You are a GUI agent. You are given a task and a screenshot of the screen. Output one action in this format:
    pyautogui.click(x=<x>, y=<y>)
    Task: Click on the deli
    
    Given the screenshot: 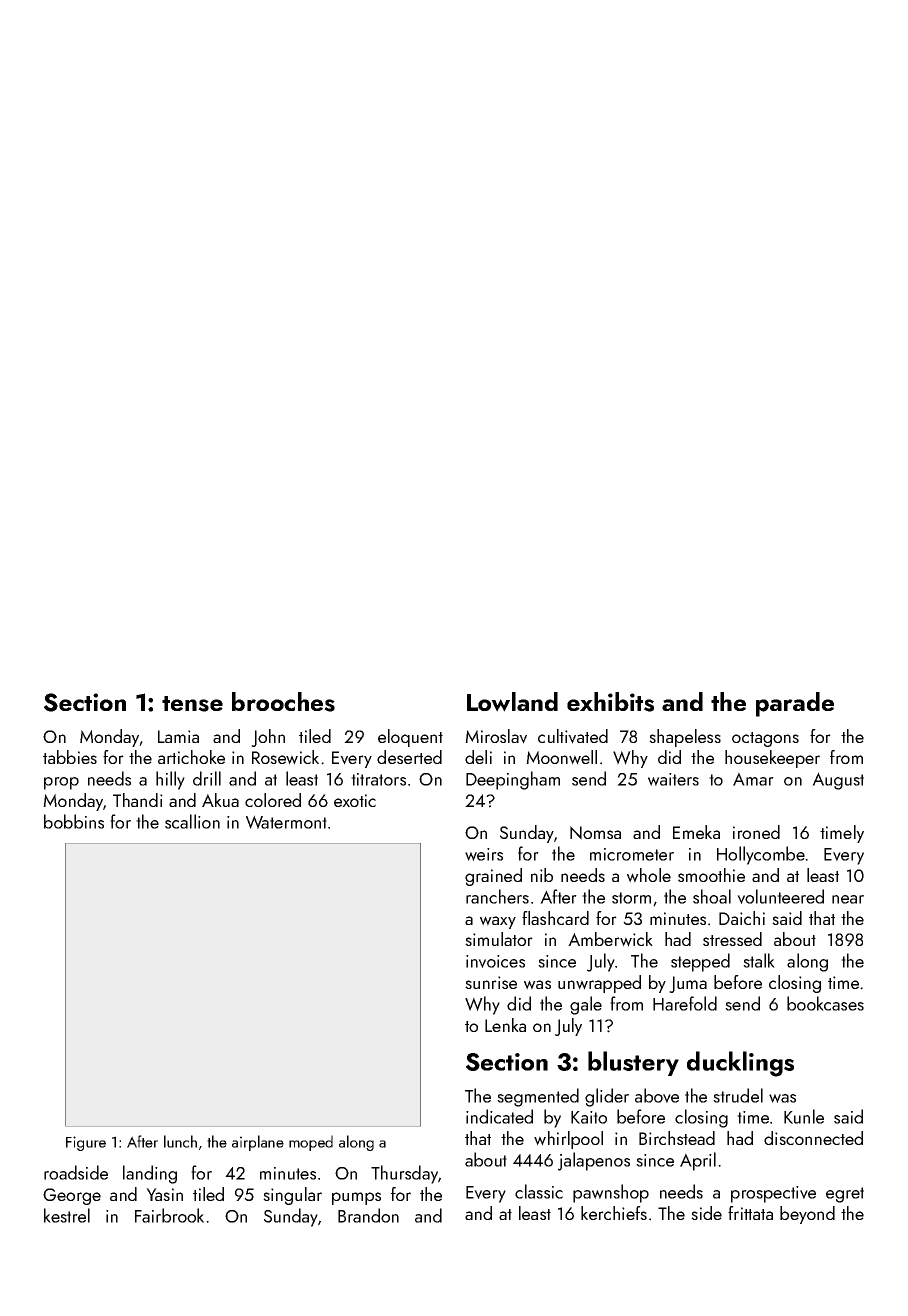 What is the action you would take?
    pyautogui.click(x=478, y=757)
